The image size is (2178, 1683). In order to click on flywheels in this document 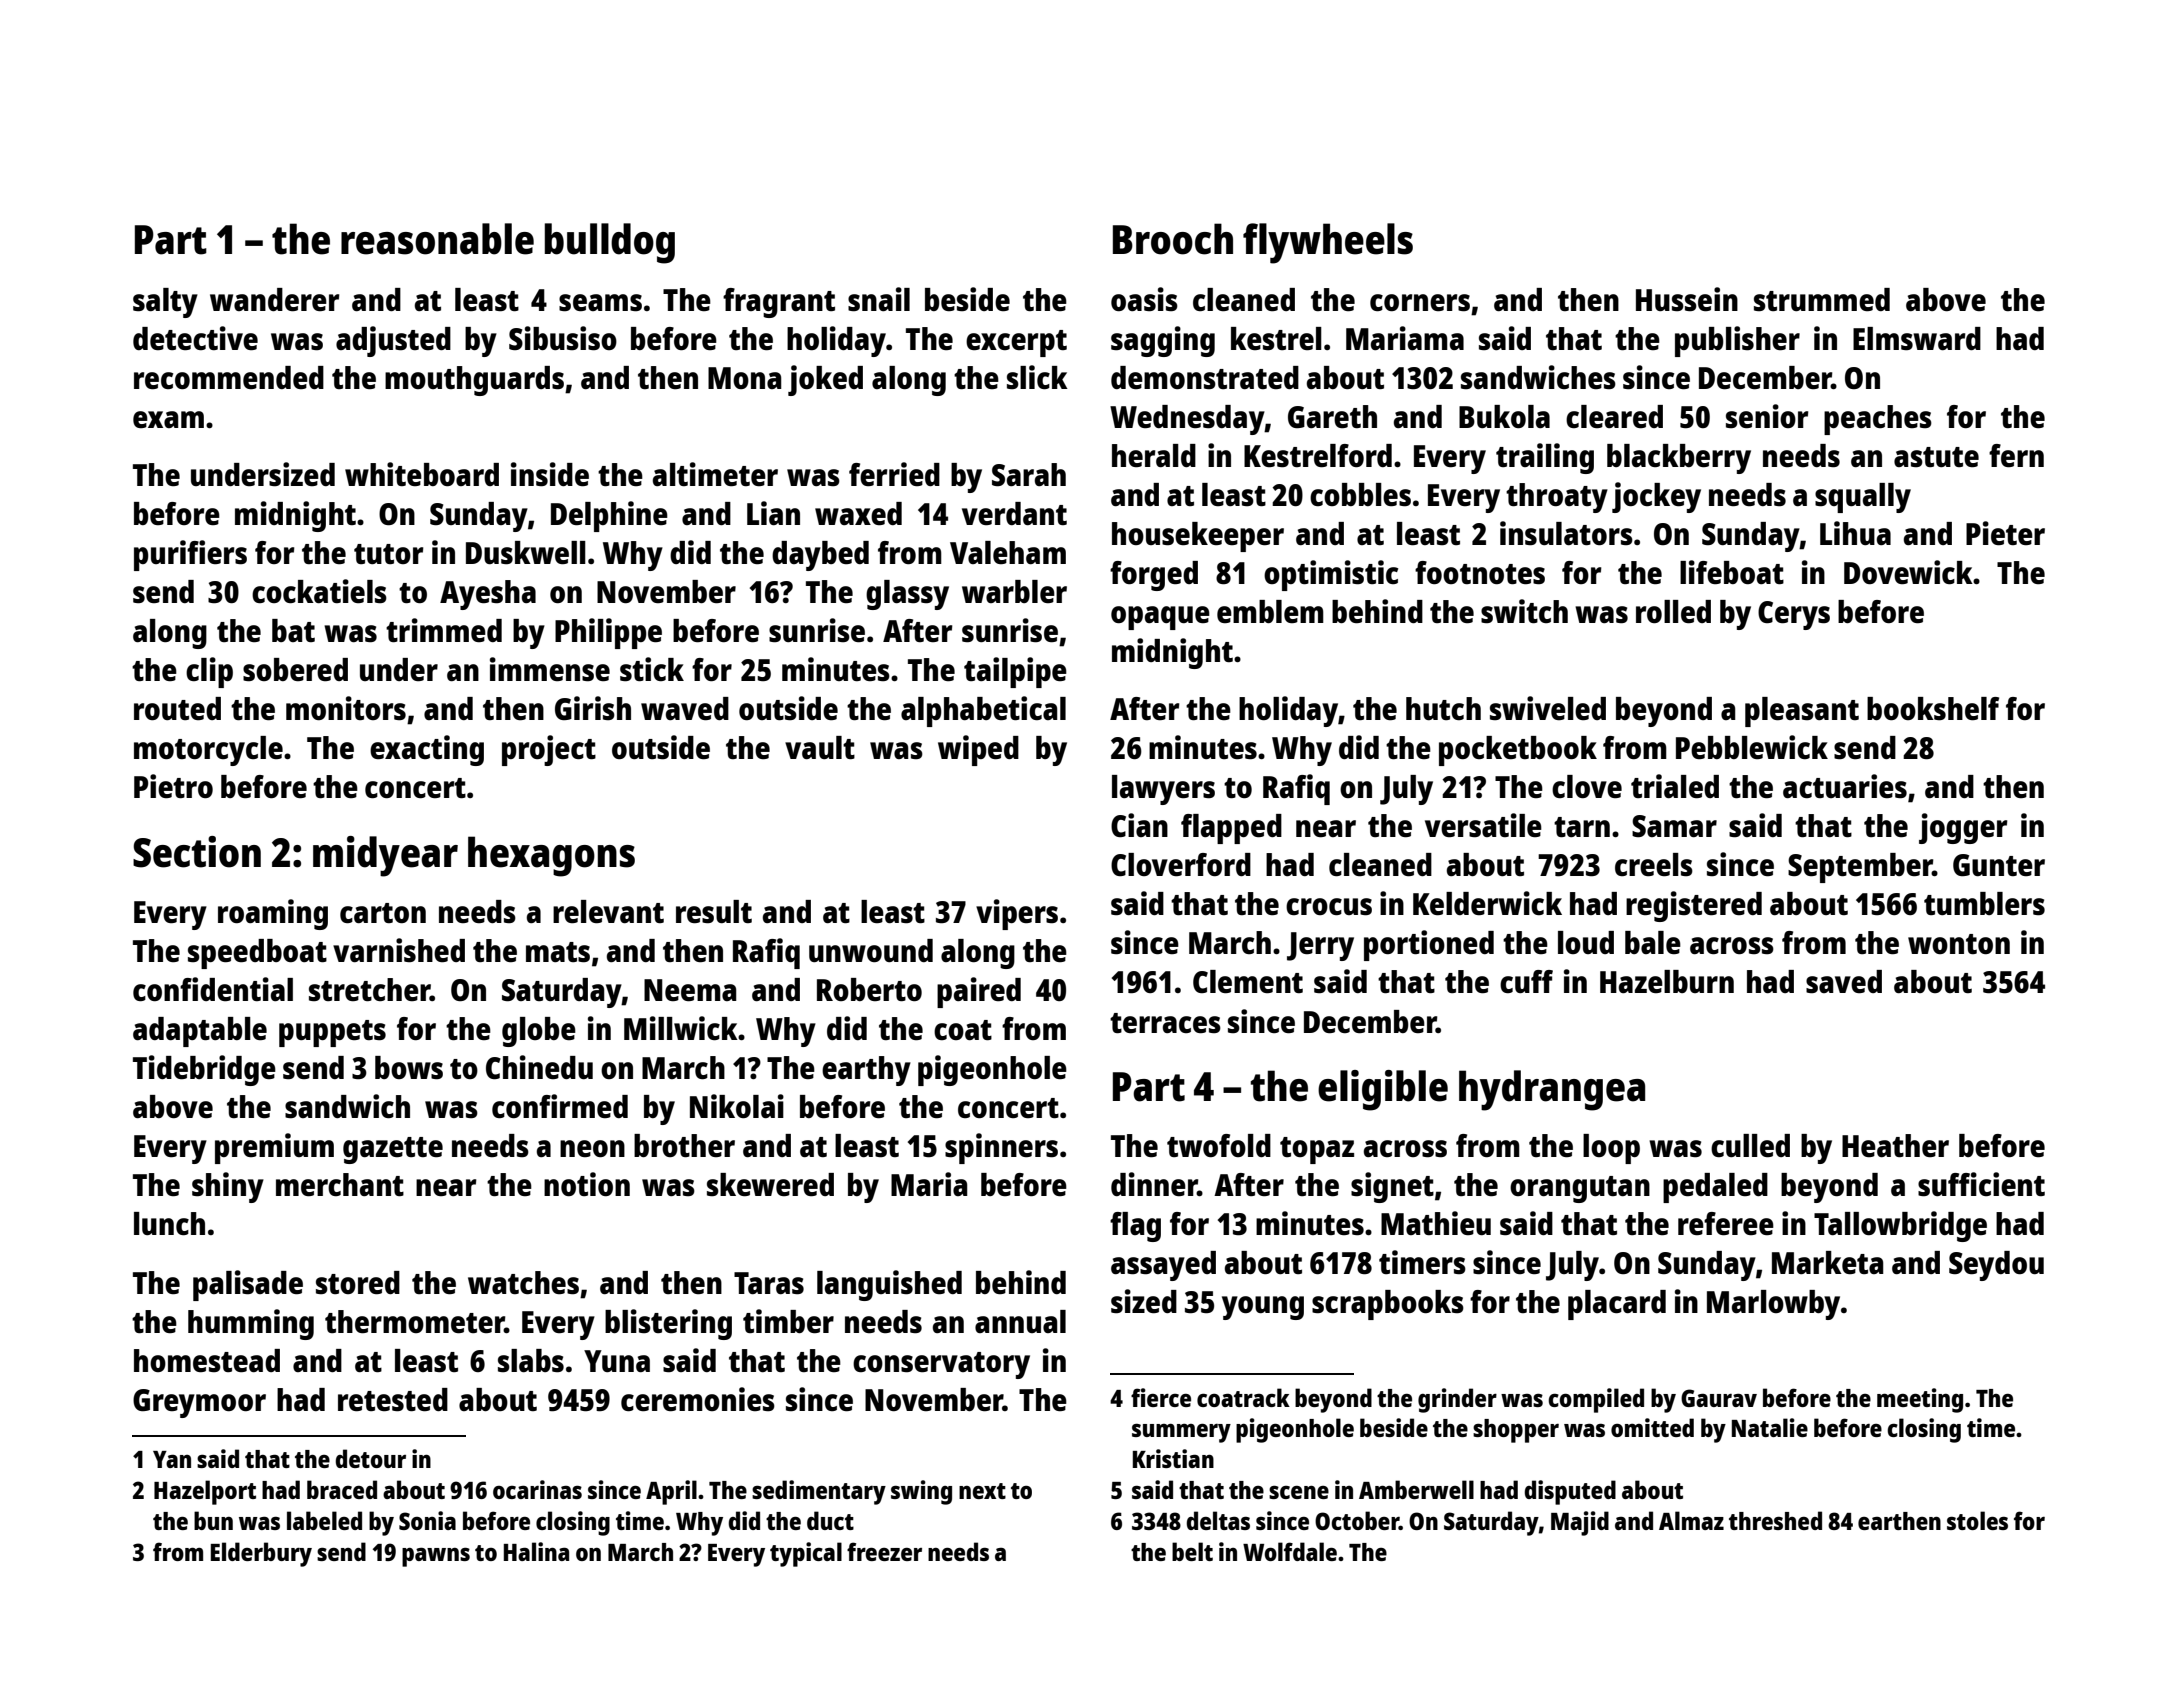, I will do `click(1328, 243)`.
